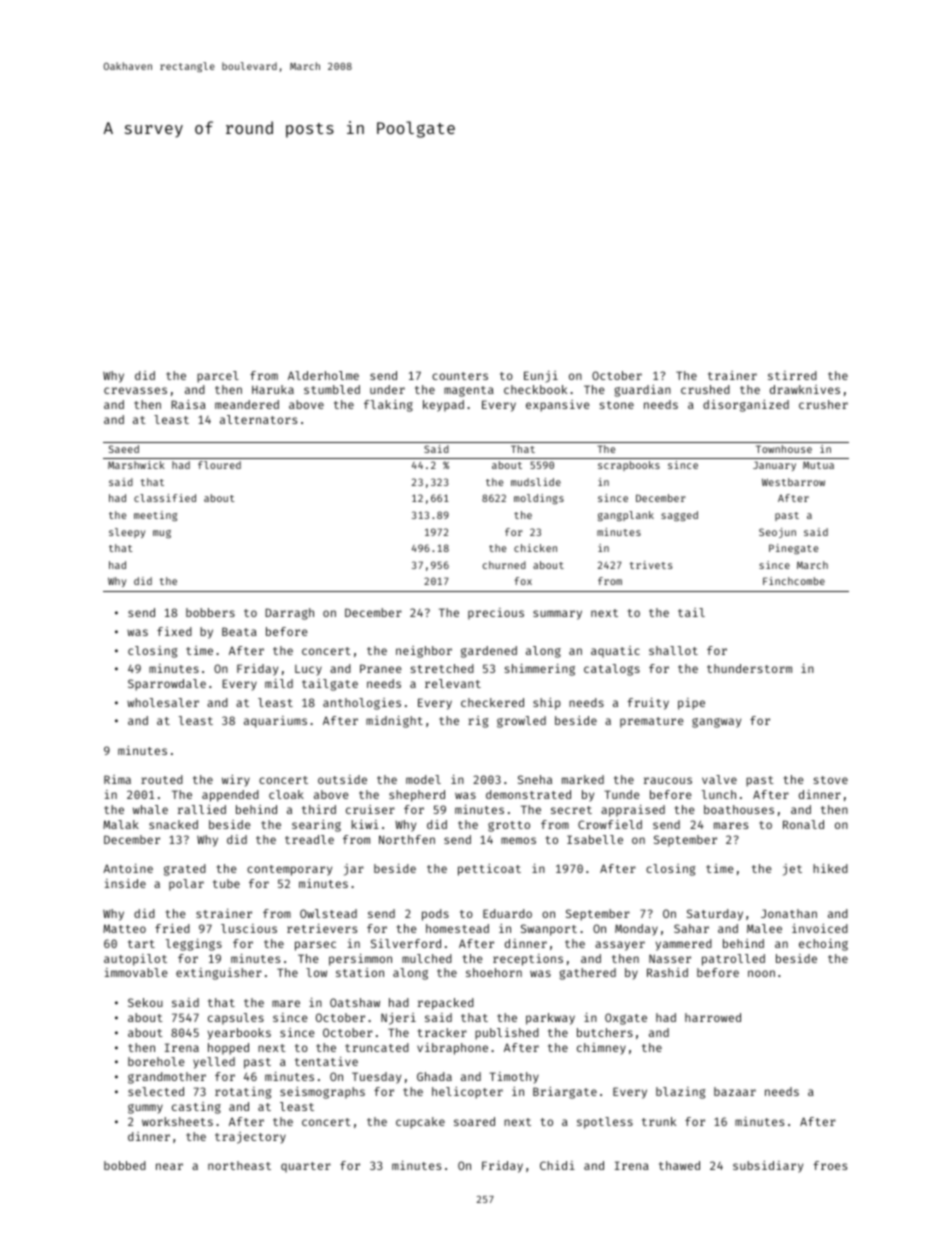 The image size is (952, 1233). I want to click on stirred, so click(792, 375).
